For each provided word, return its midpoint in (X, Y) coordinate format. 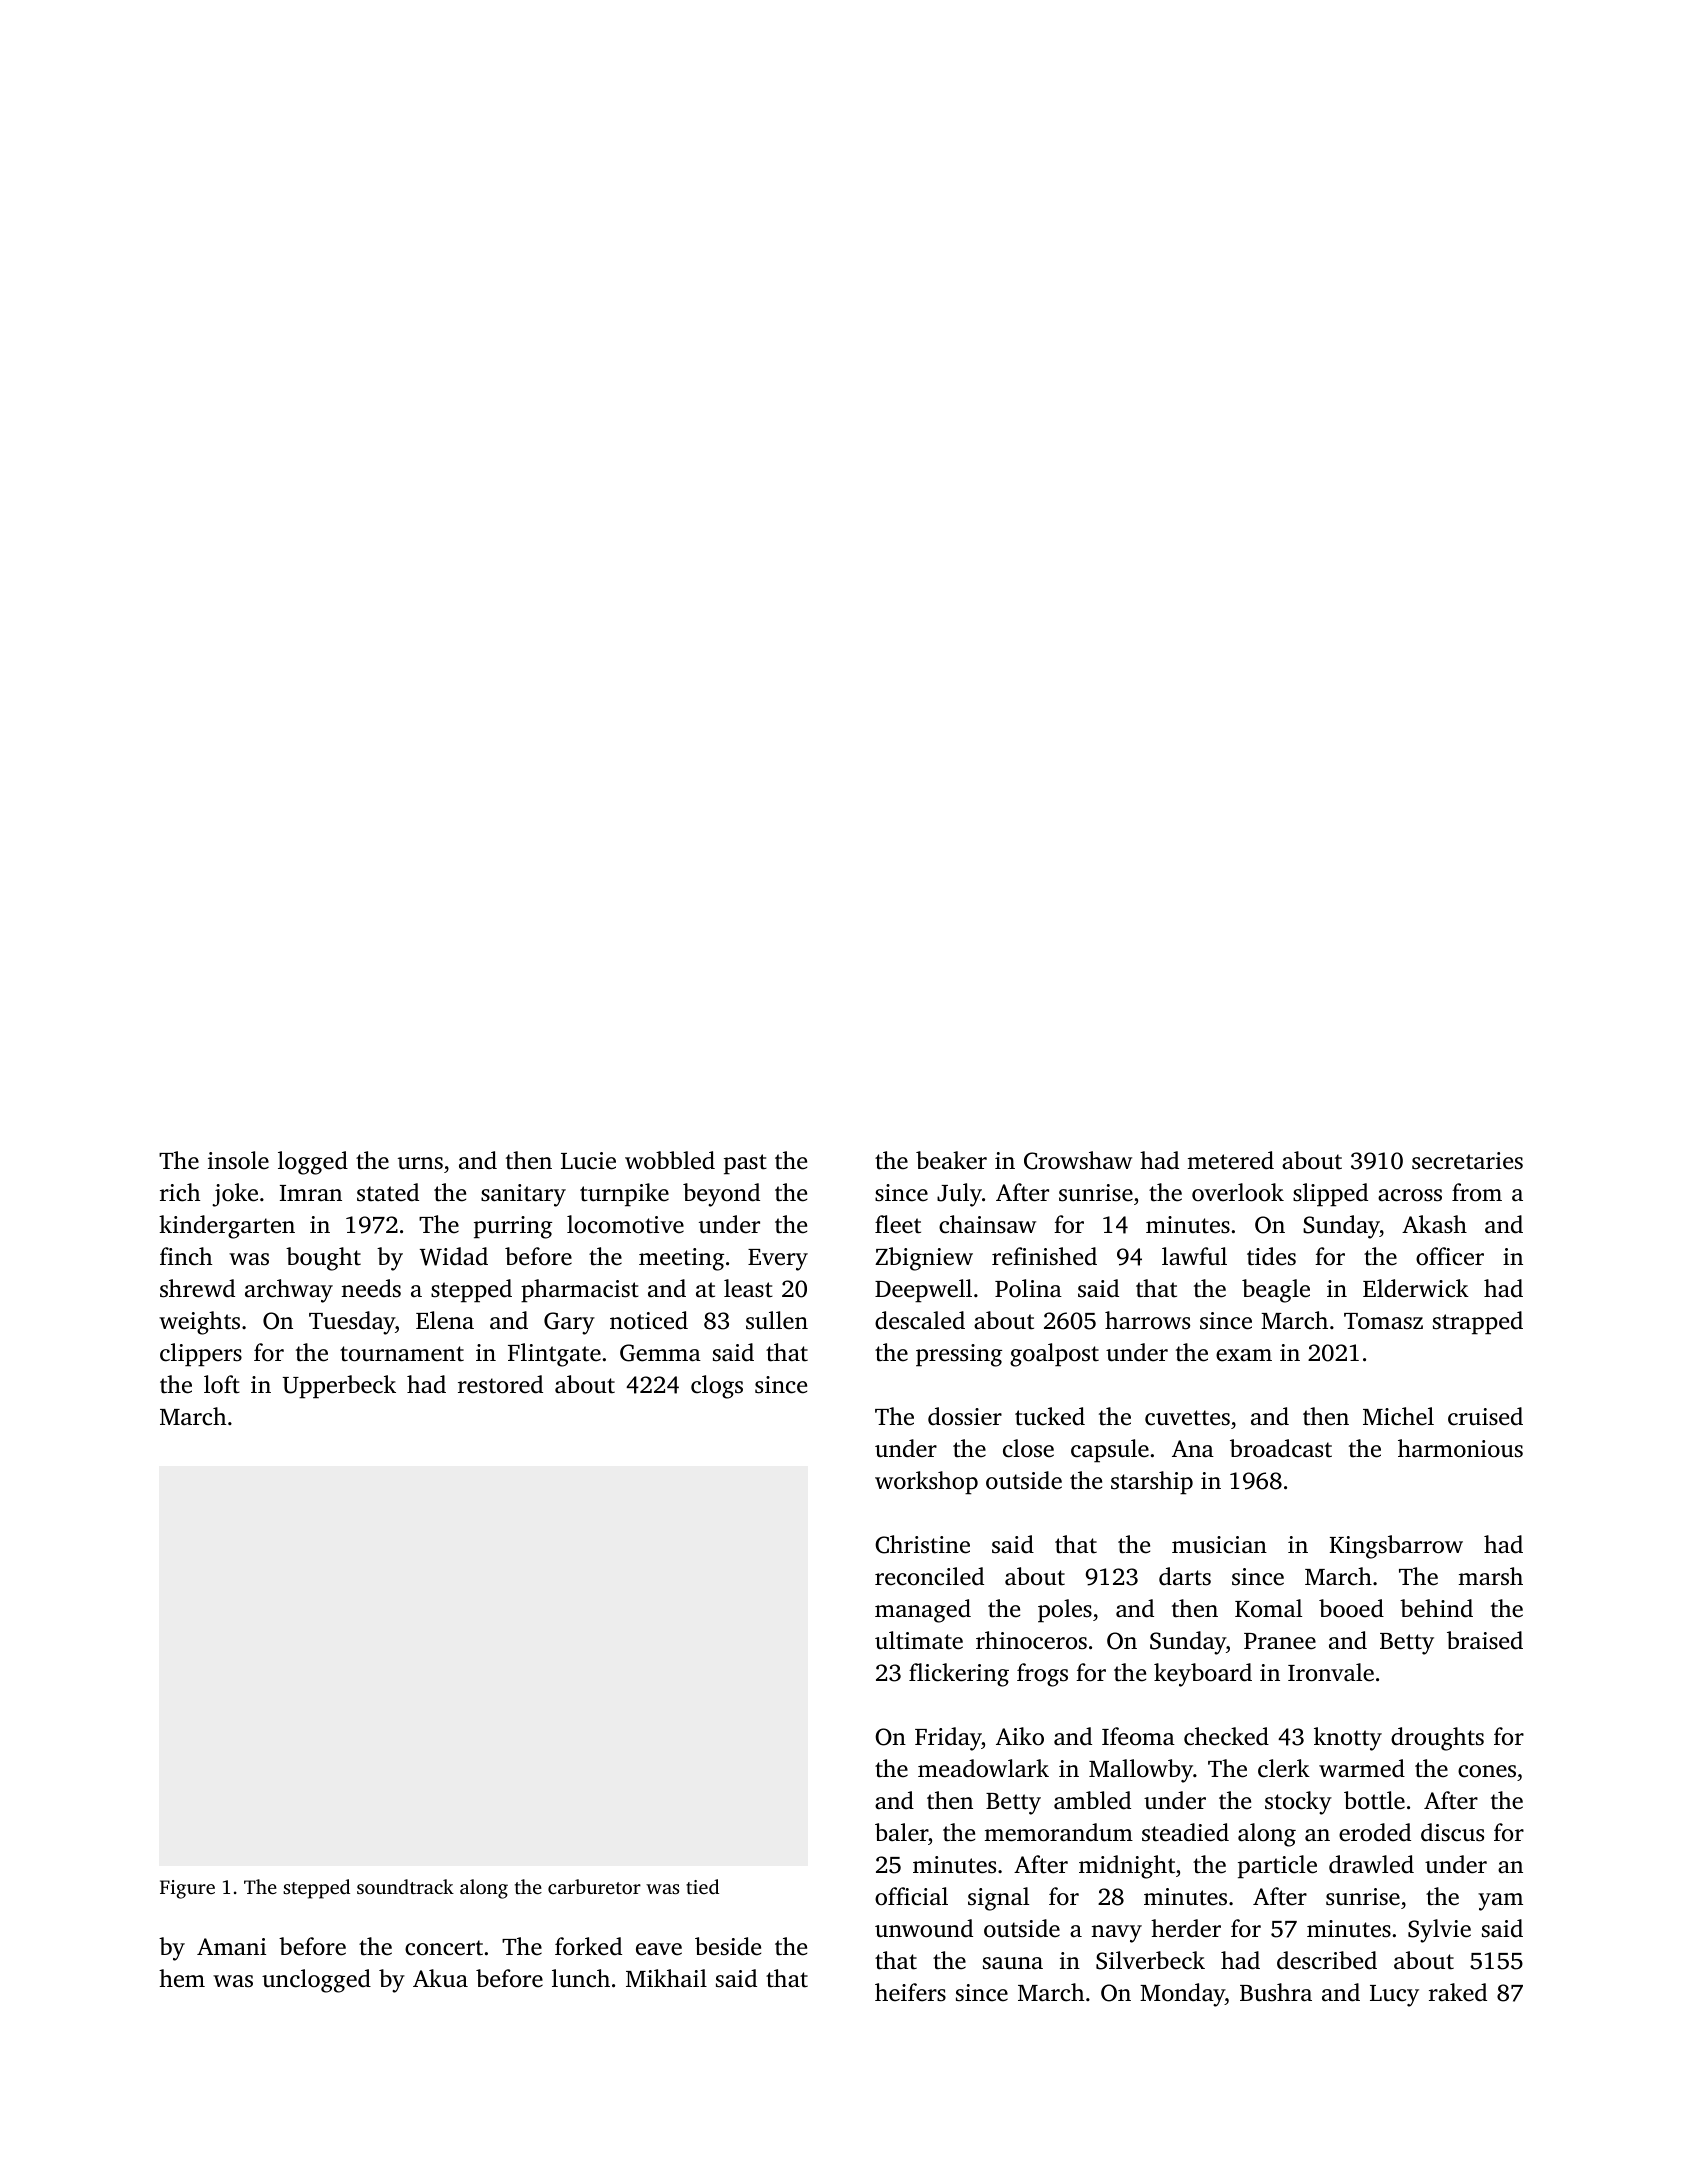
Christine (922, 1544)
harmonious (1460, 1448)
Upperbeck (339, 1387)
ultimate (919, 1640)
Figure (187, 1889)
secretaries (1467, 1161)
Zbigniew (924, 1259)
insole (238, 1160)
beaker (951, 1160)
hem (182, 1978)
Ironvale (1331, 1672)
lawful (1194, 1256)
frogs (1042, 1675)
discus (1452, 1832)
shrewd (197, 1288)
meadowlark (983, 1768)
